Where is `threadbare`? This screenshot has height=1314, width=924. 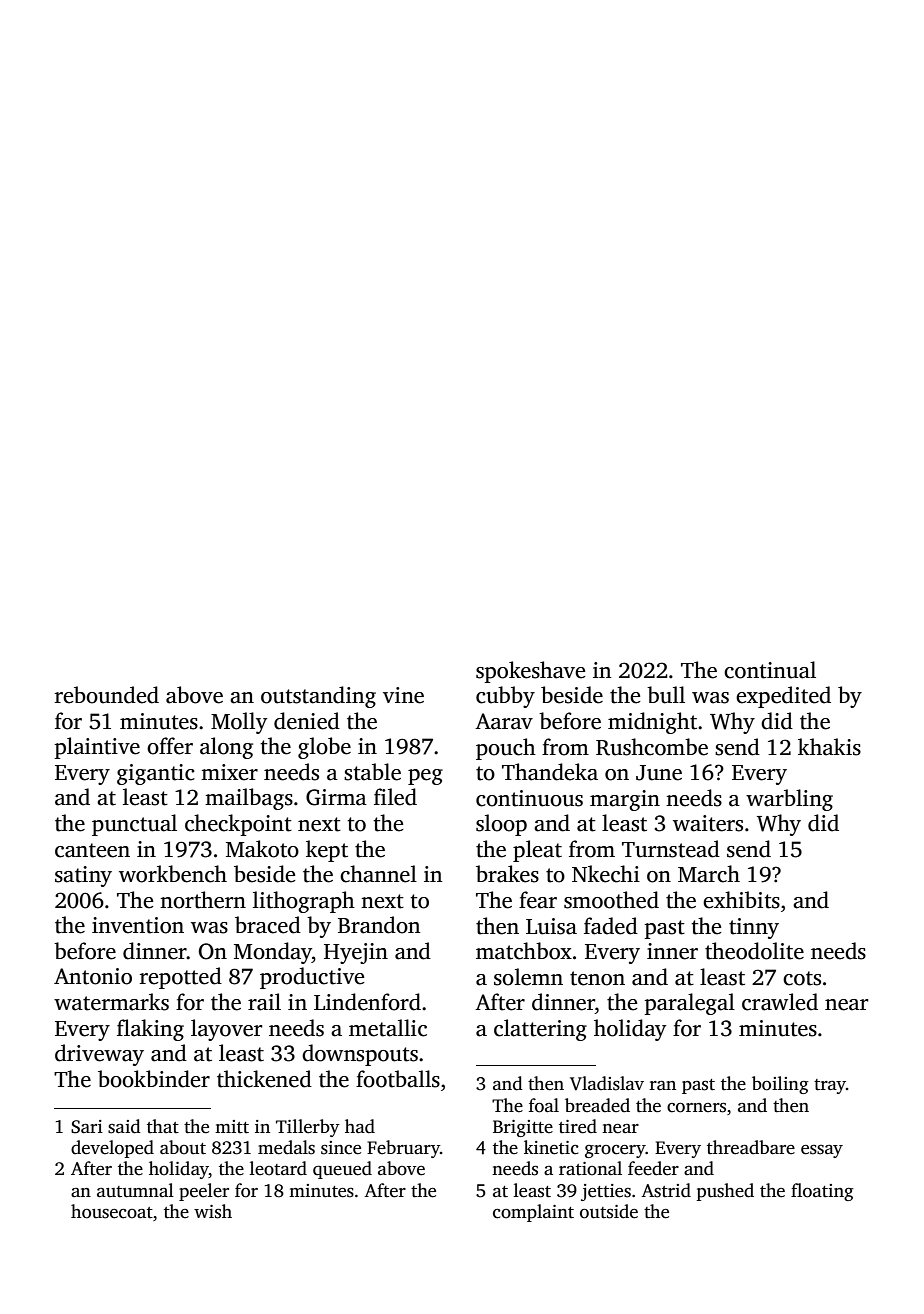
threadbare is located at coordinates (751, 1147).
